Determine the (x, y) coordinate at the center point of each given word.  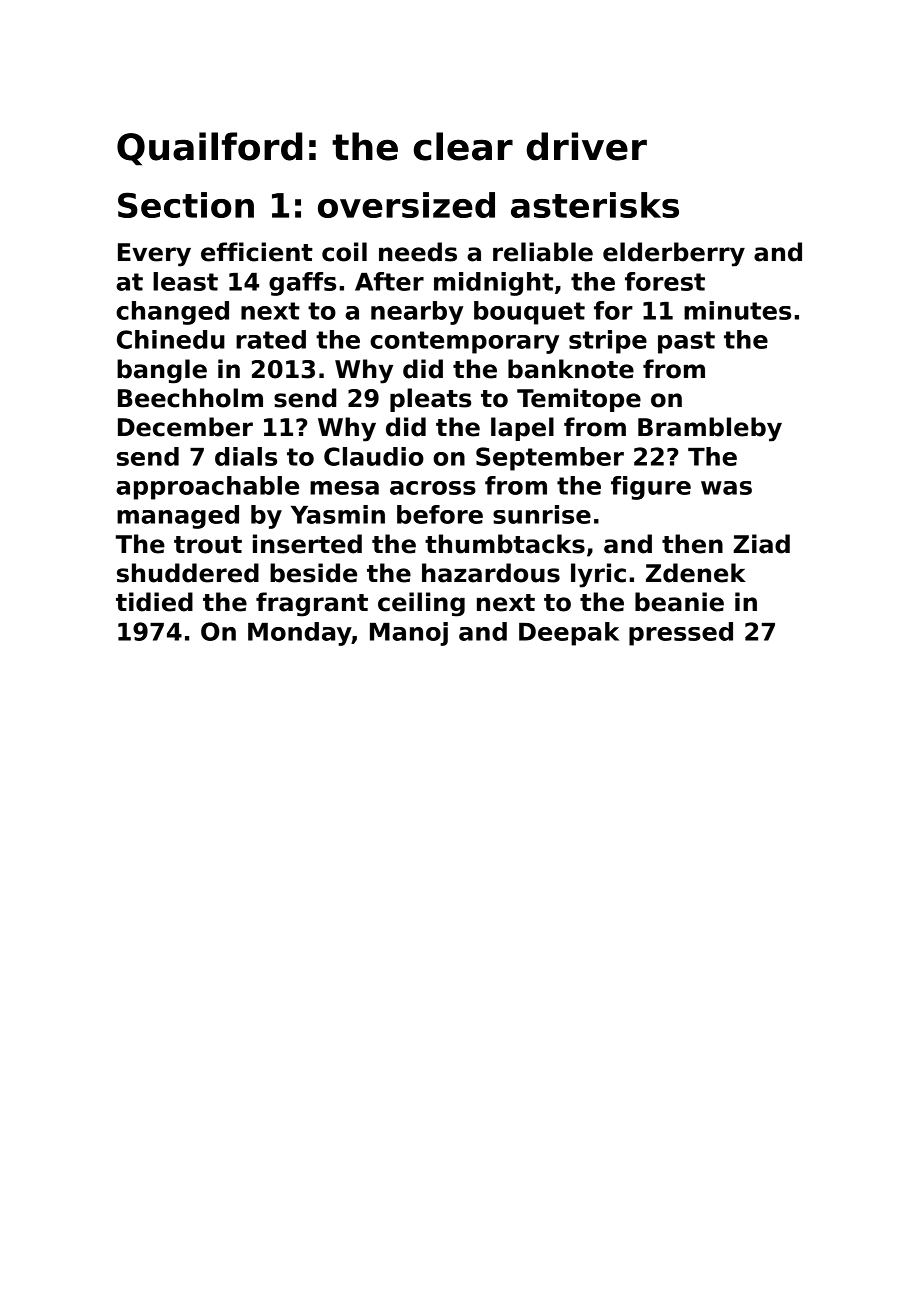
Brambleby (710, 429)
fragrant (312, 604)
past (686, 342)
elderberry (674, 254)
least (185, 281)
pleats (430, 400)
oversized (406, 205)
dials (246, 456)
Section (186, 205)
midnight (493, 284)
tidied (154, 602)
